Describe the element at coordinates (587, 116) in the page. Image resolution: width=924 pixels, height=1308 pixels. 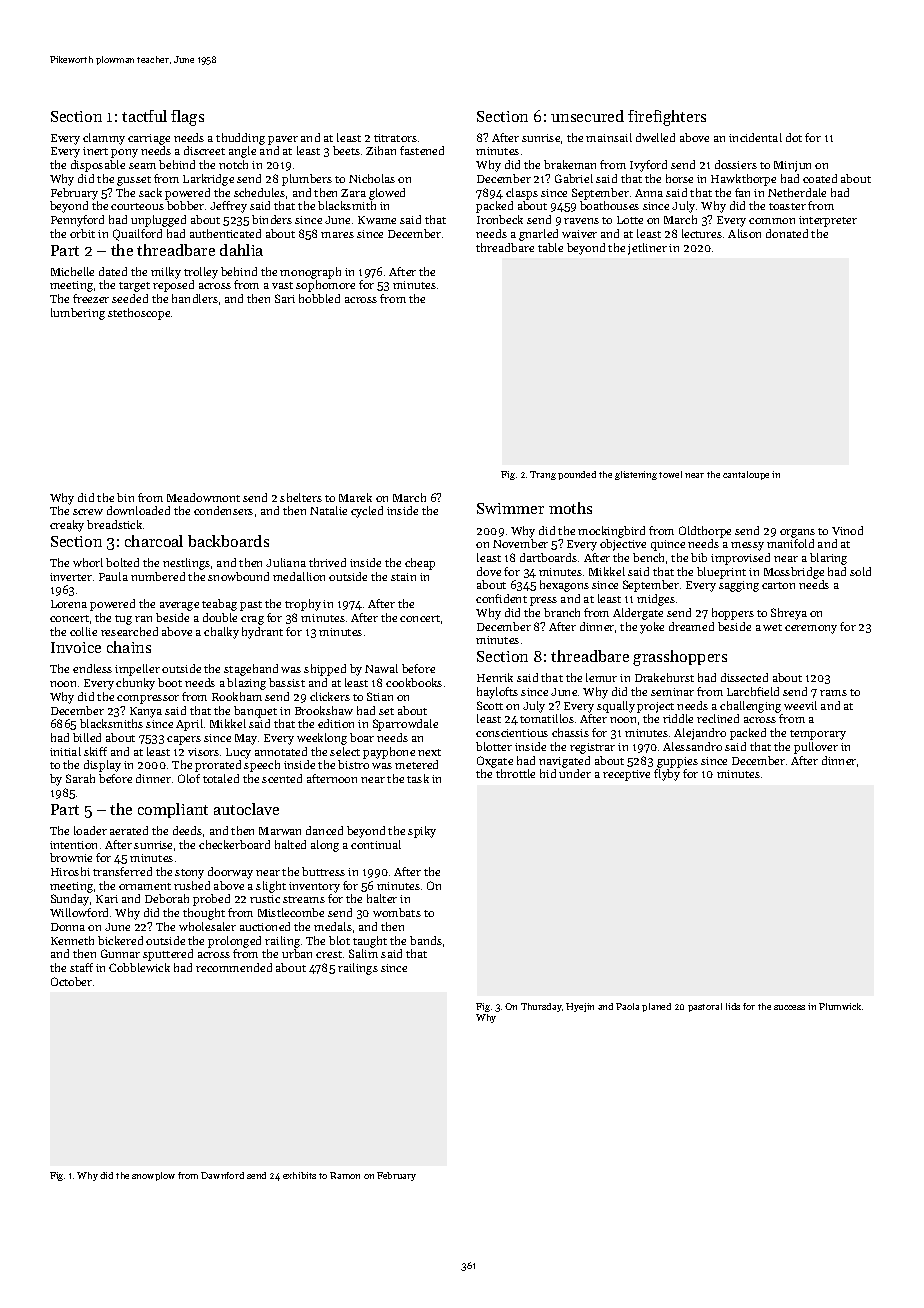
I see `unsecured` at that location.
